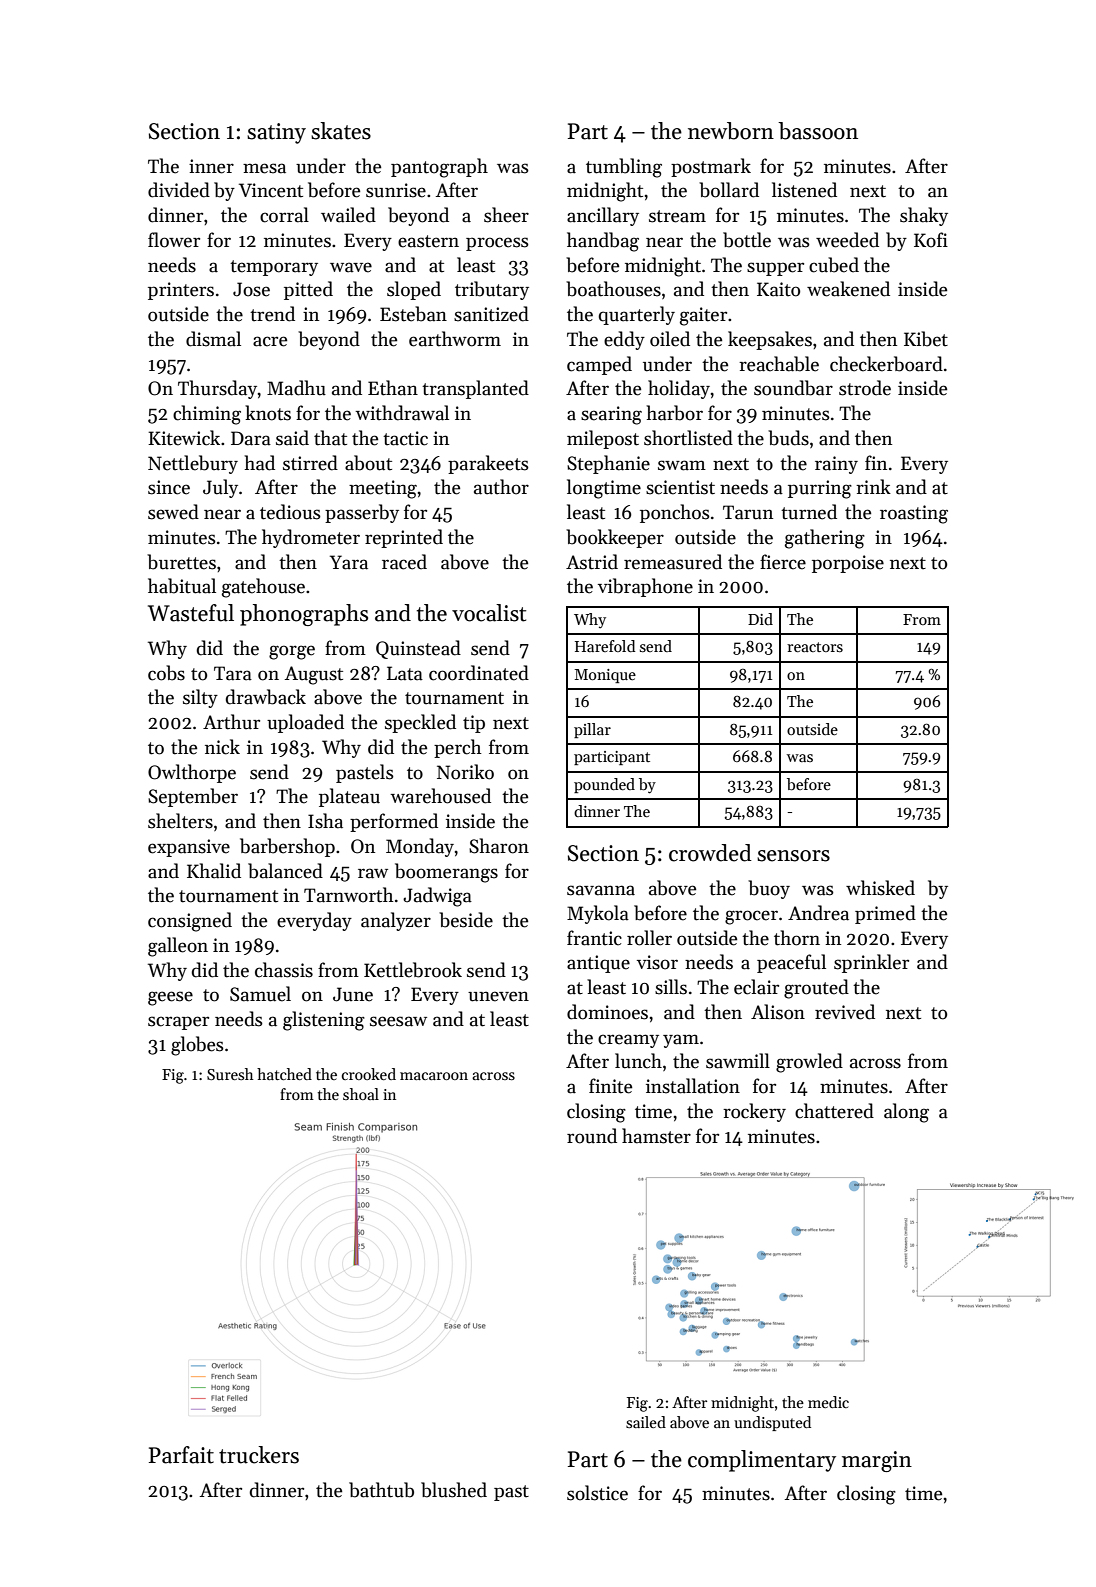 This screenshot has height=1587, width=1096. I want to click on complimentary, so click(762, 1461).
